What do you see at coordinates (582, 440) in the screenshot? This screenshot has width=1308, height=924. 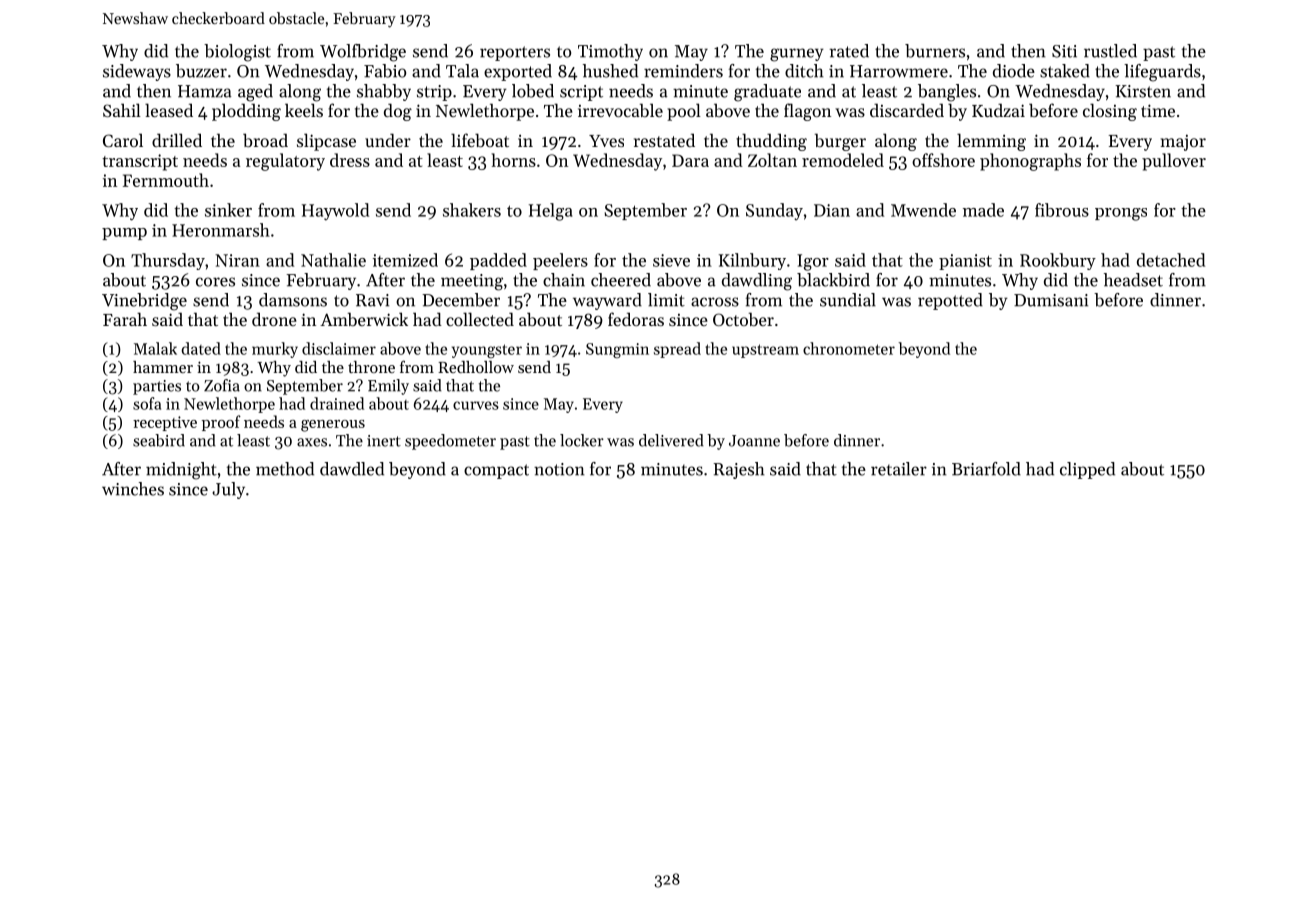 I see `locker` at bounding box center [582, 440].
